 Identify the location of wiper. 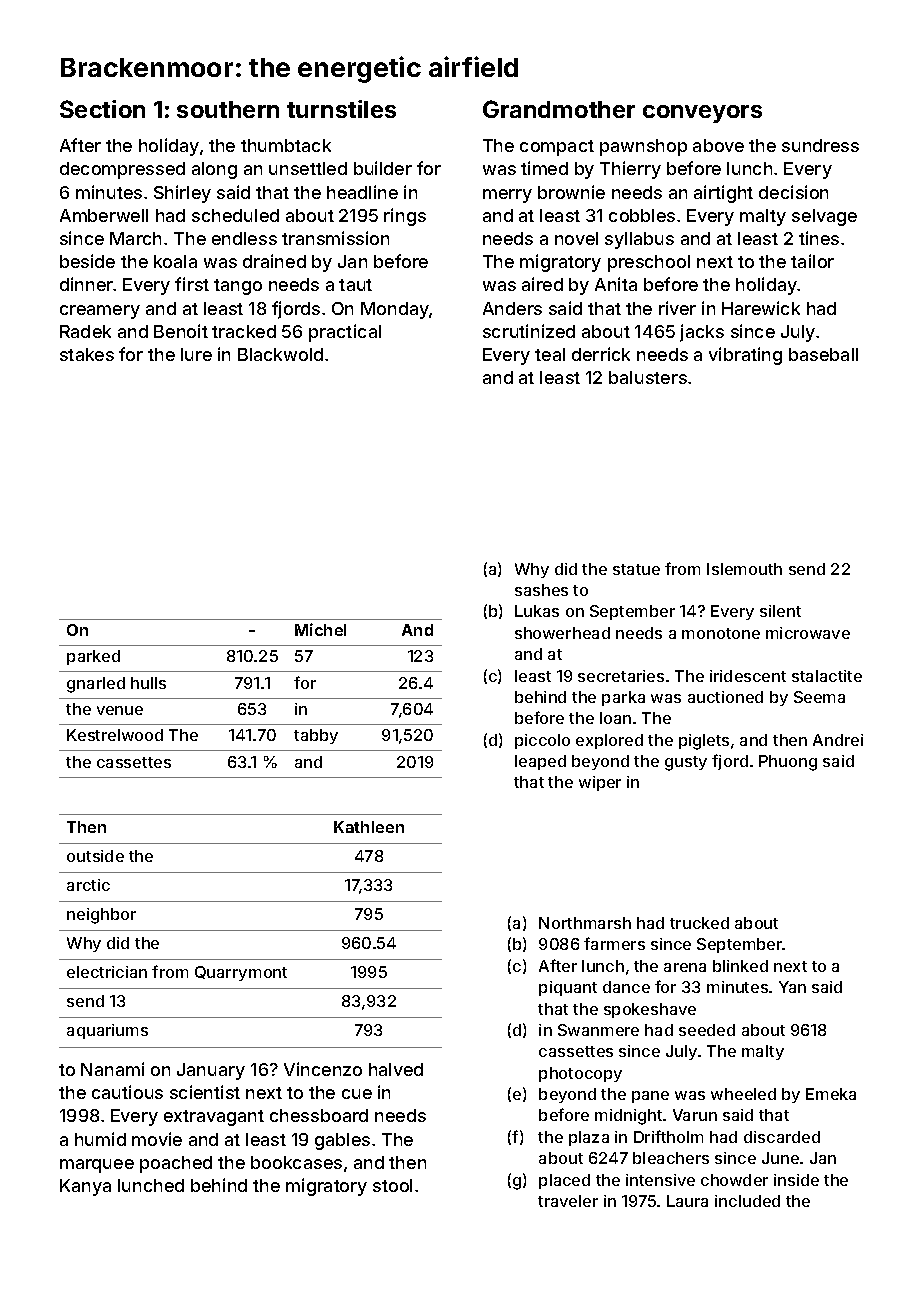
(600, 783).
